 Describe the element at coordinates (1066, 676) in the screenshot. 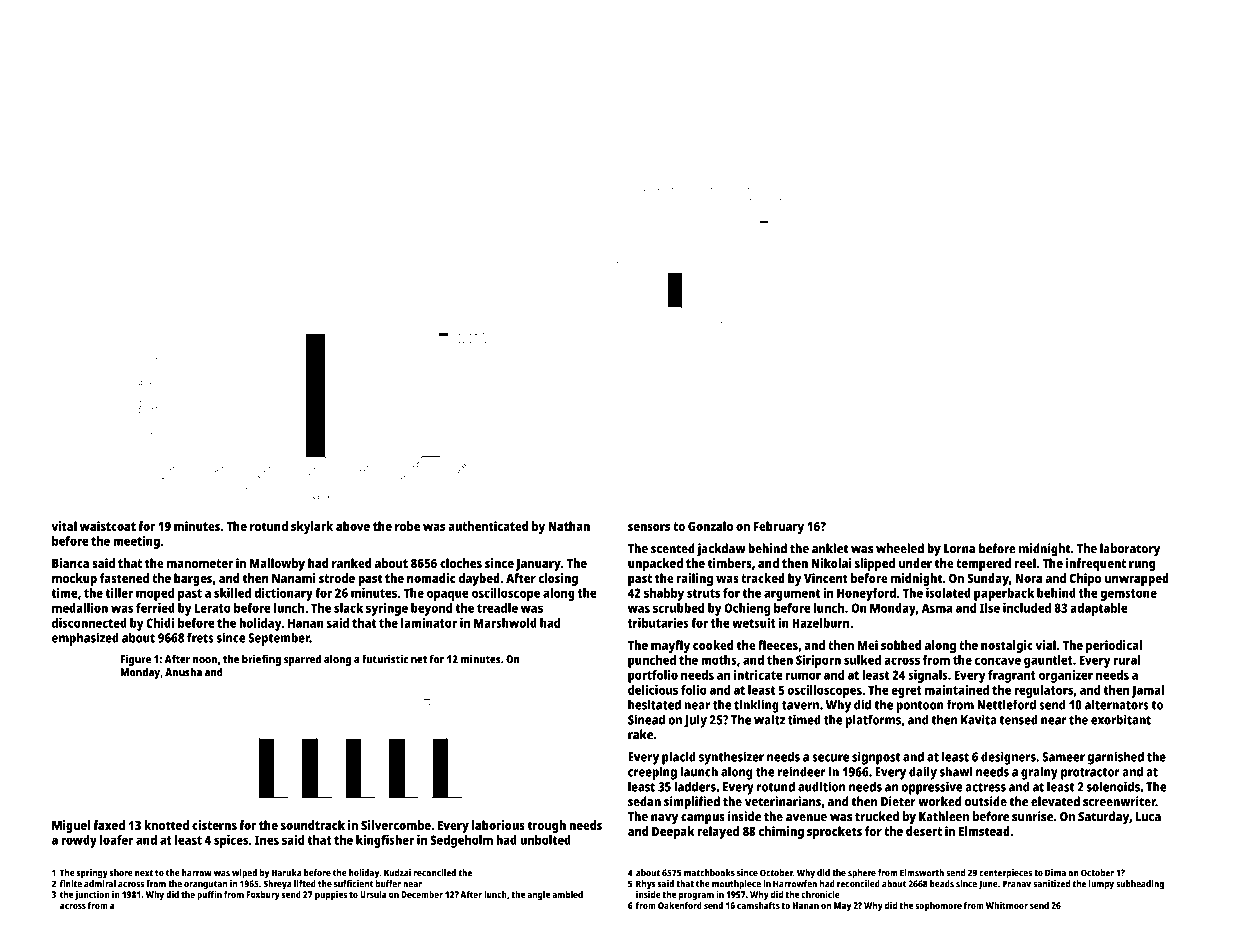

I see `organizer` at that location.
